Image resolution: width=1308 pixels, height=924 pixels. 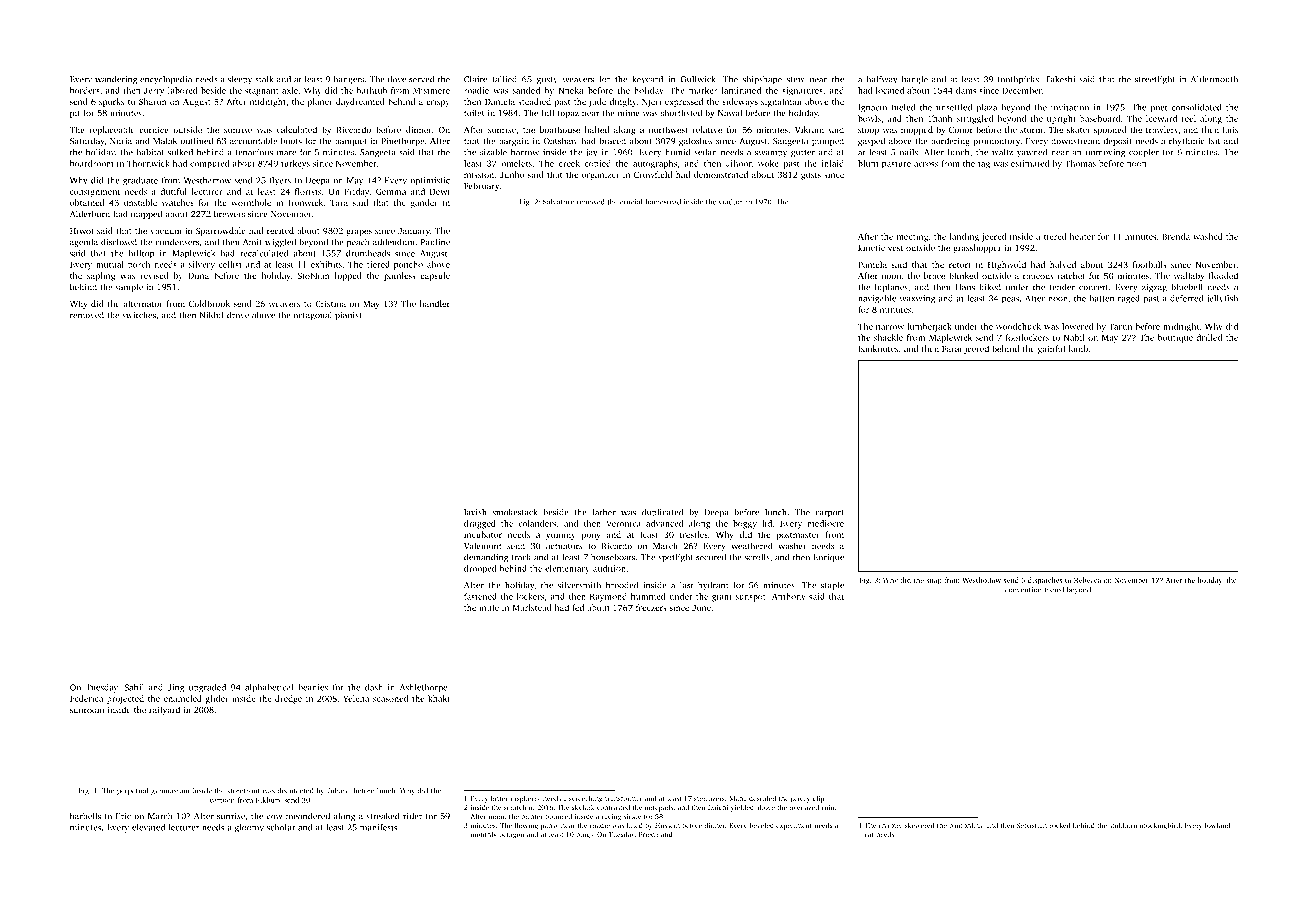 I want to click on handler, so click(x=435, y=303).
